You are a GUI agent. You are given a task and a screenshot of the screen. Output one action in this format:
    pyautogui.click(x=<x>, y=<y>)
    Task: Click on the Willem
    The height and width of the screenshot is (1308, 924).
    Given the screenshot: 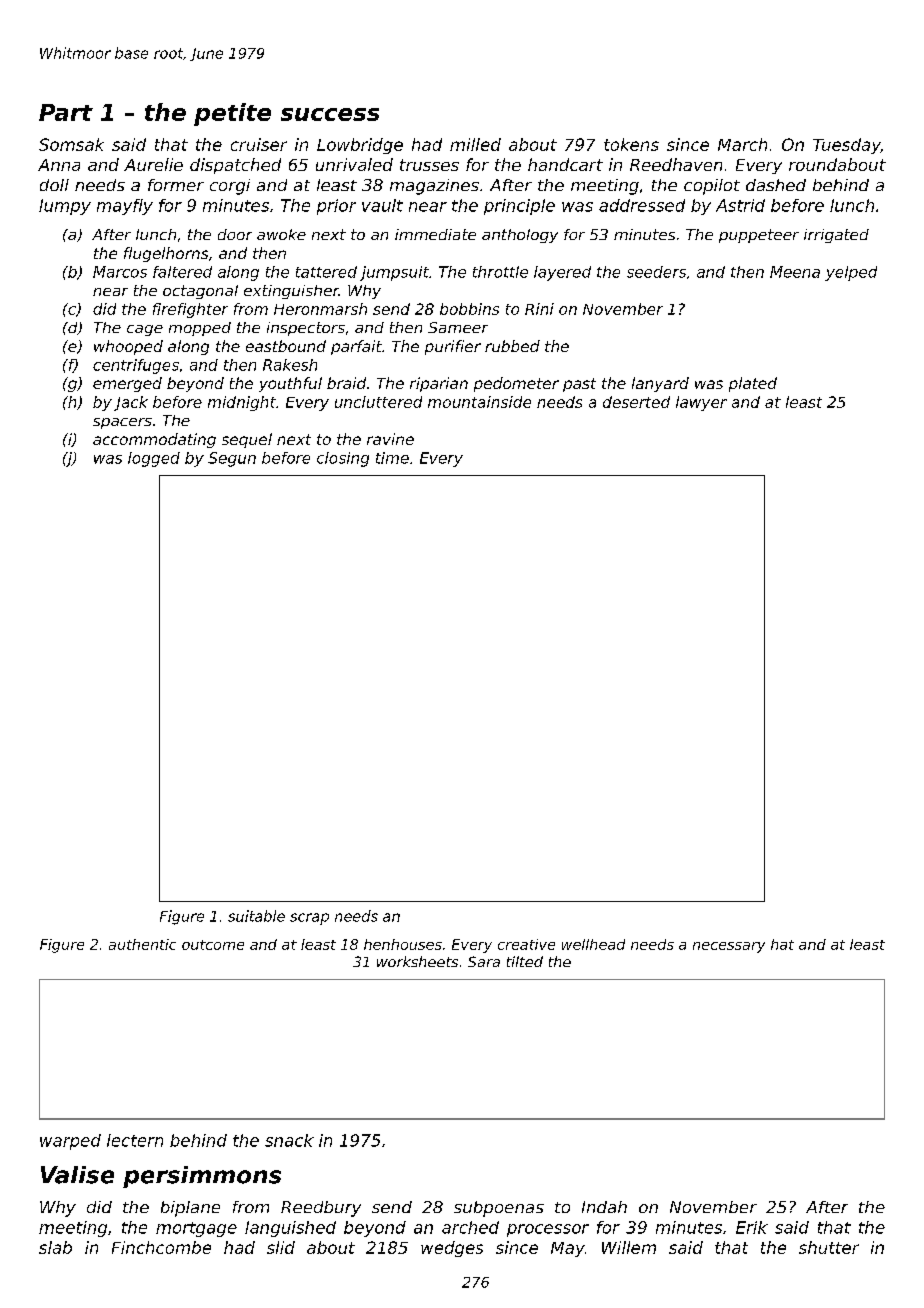 What is the action you would take?
    pyautogui.click(x=629, y=1247)
